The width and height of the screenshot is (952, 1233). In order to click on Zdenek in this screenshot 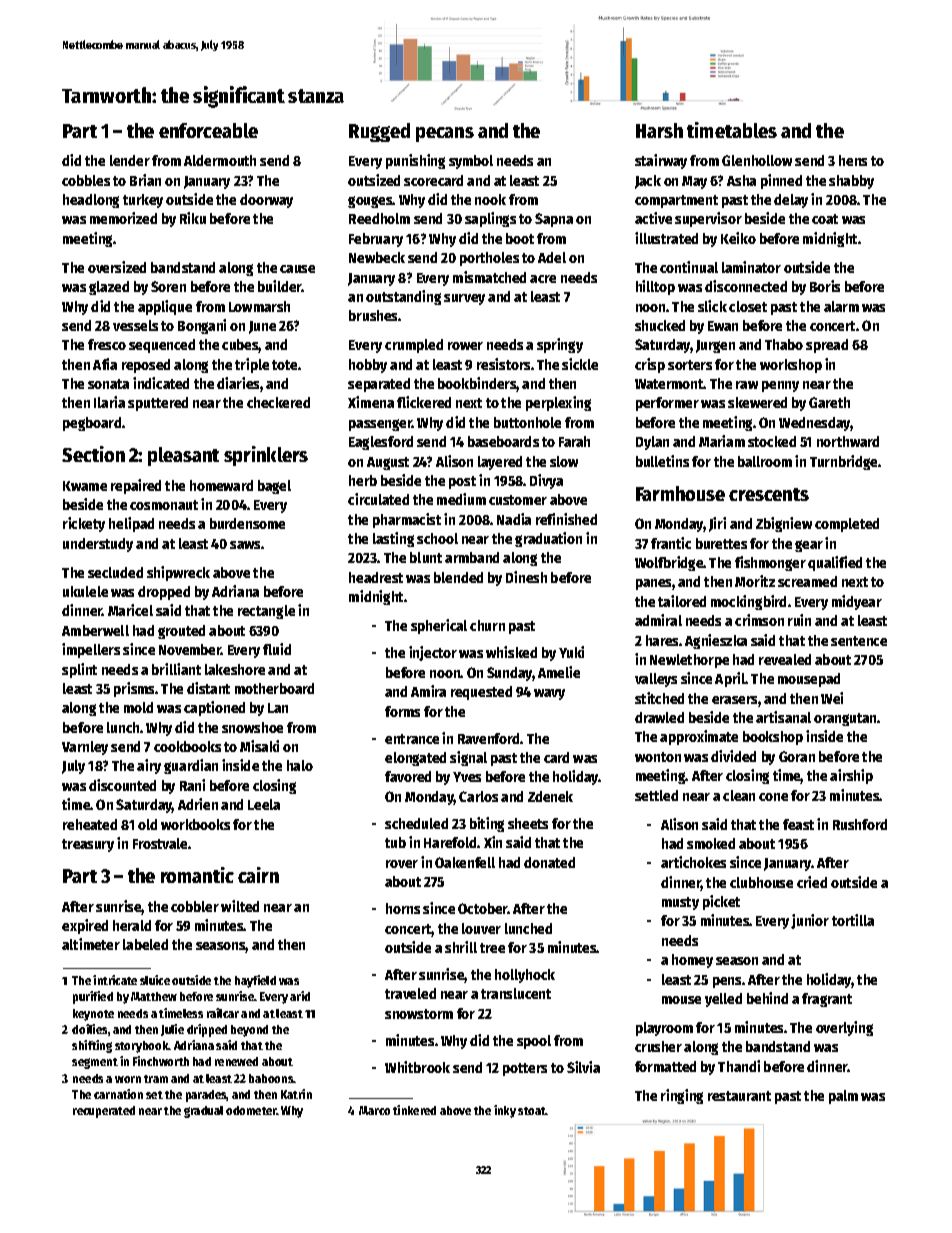, I will do `click(550, 796)`.
